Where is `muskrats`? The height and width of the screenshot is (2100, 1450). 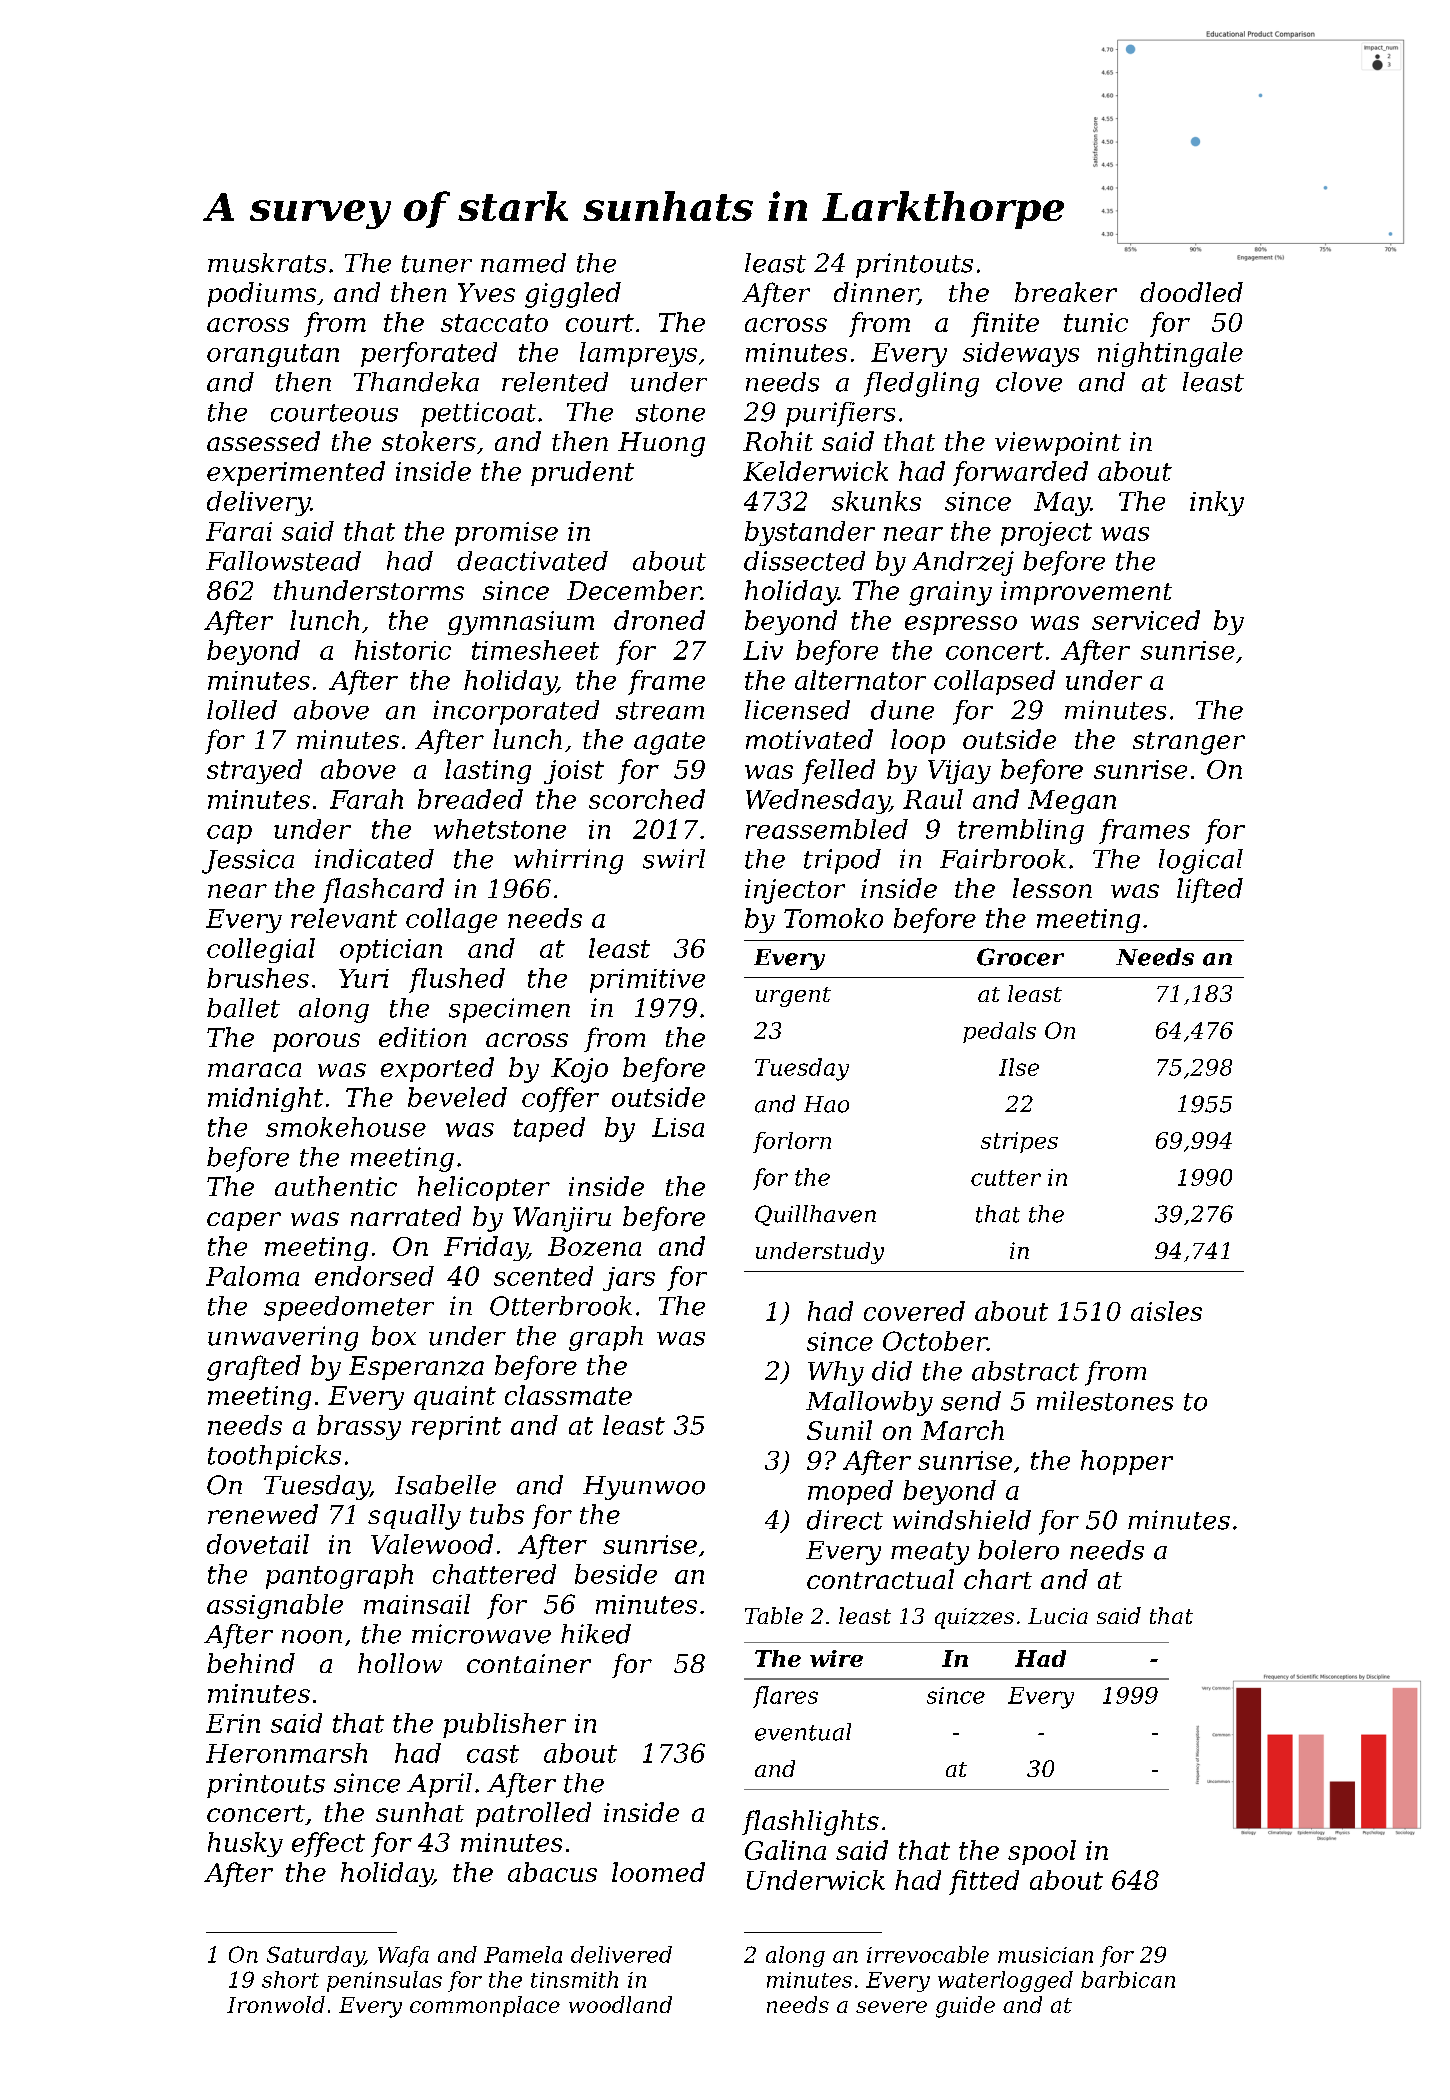 muskrats is located at coordinates (267, 263).
